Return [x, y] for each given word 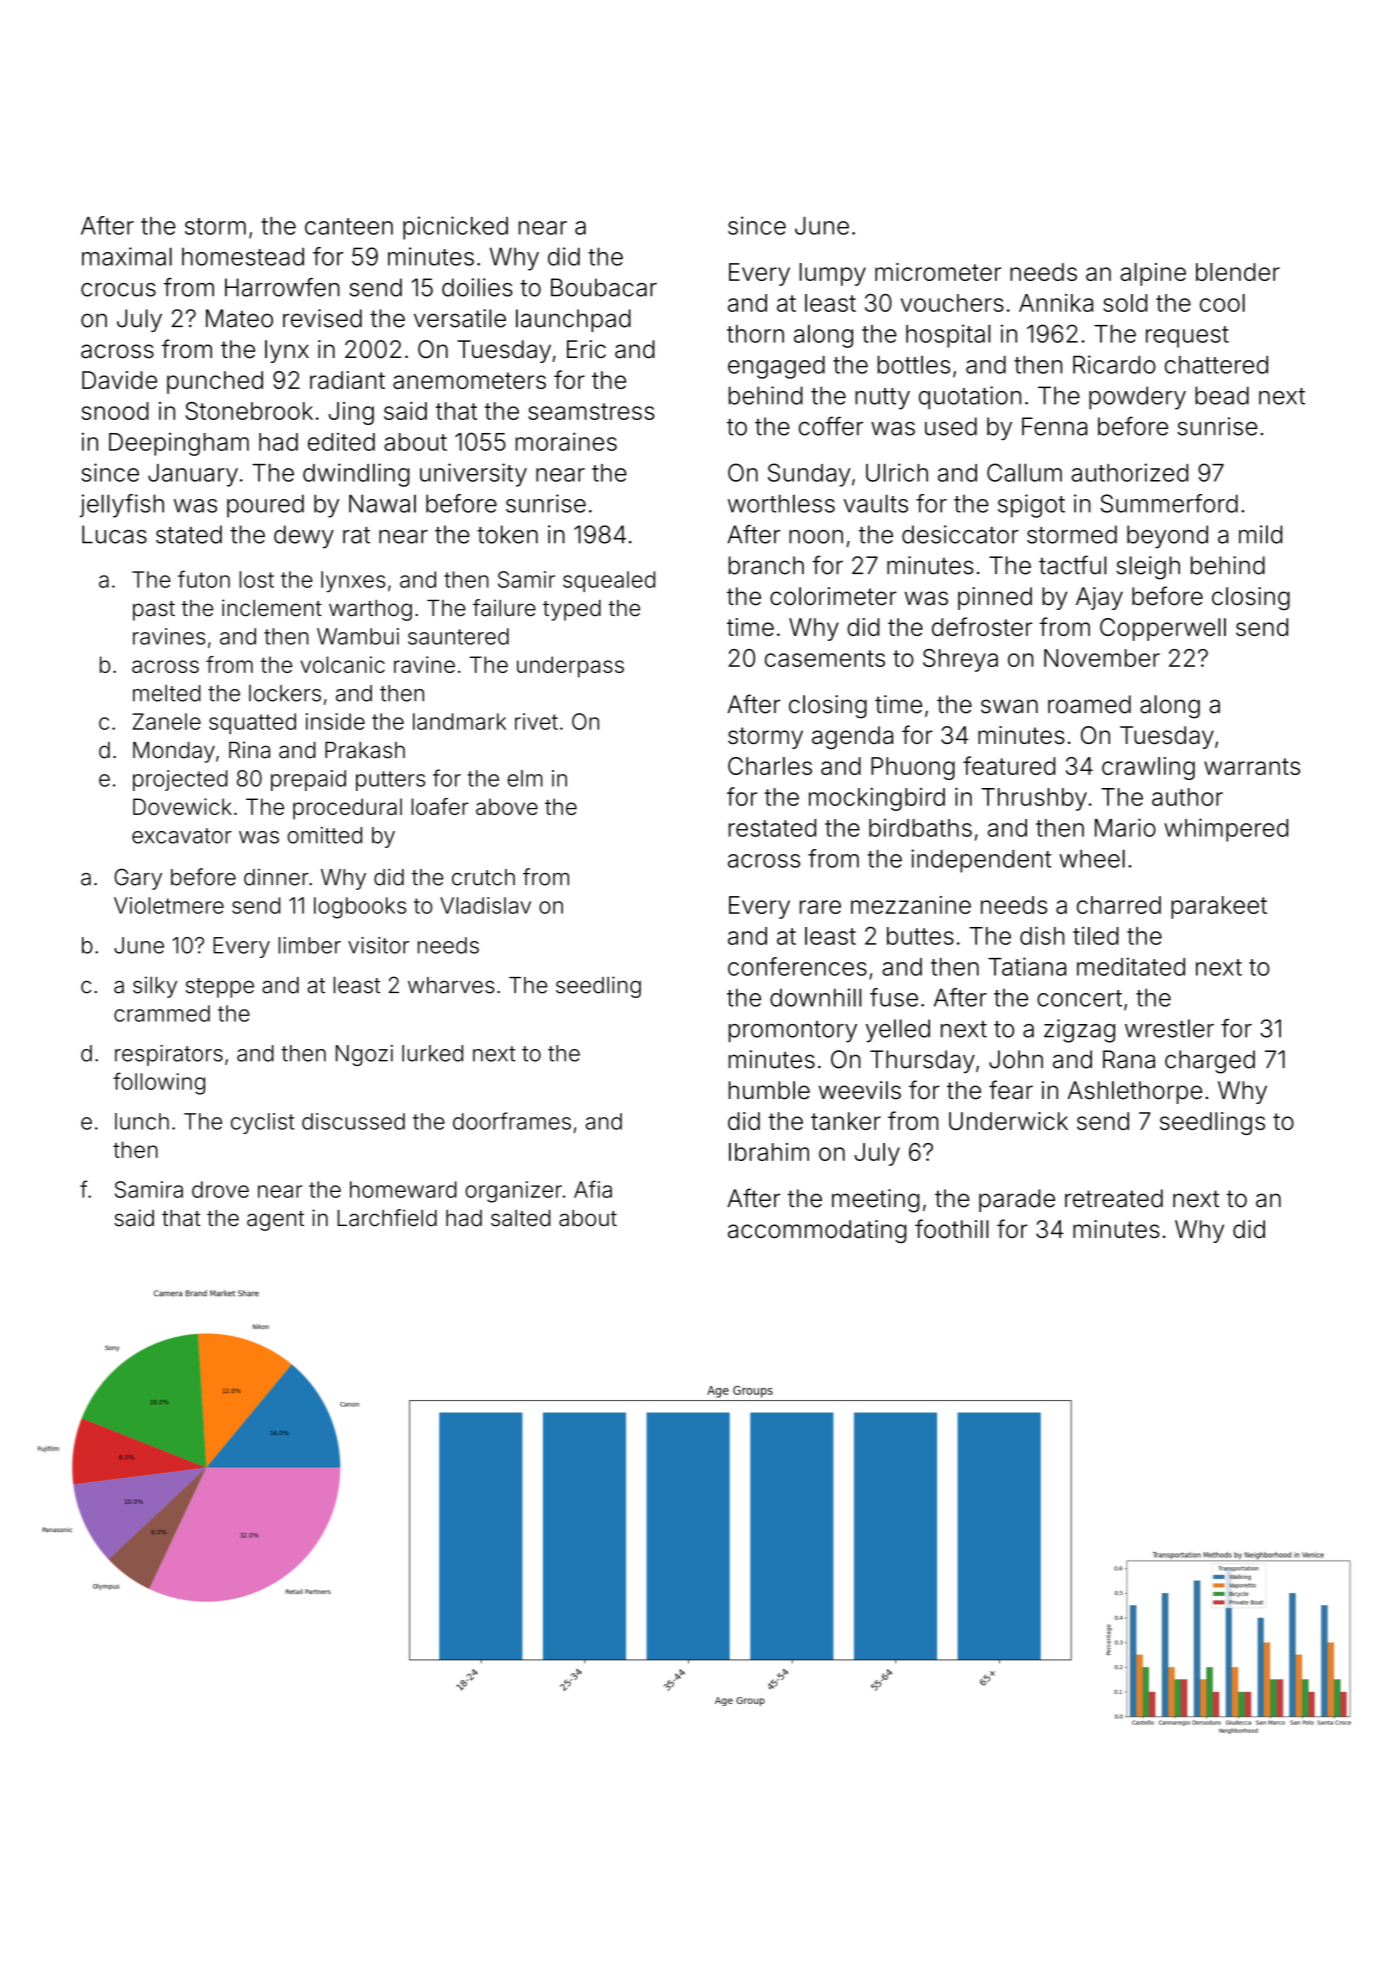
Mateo [239, 318]
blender [1238, 272]
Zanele [166, 721]
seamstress [591, 411]
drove [220, 1189]
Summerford [1169, 503]
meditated [1131, 966]
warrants [1252, 766]
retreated [1114, 1198]
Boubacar [604, 287]
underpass [570, 667]
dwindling [356, 475]
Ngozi [364, 1055]
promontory [793, 1032]
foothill [952, 1229]
